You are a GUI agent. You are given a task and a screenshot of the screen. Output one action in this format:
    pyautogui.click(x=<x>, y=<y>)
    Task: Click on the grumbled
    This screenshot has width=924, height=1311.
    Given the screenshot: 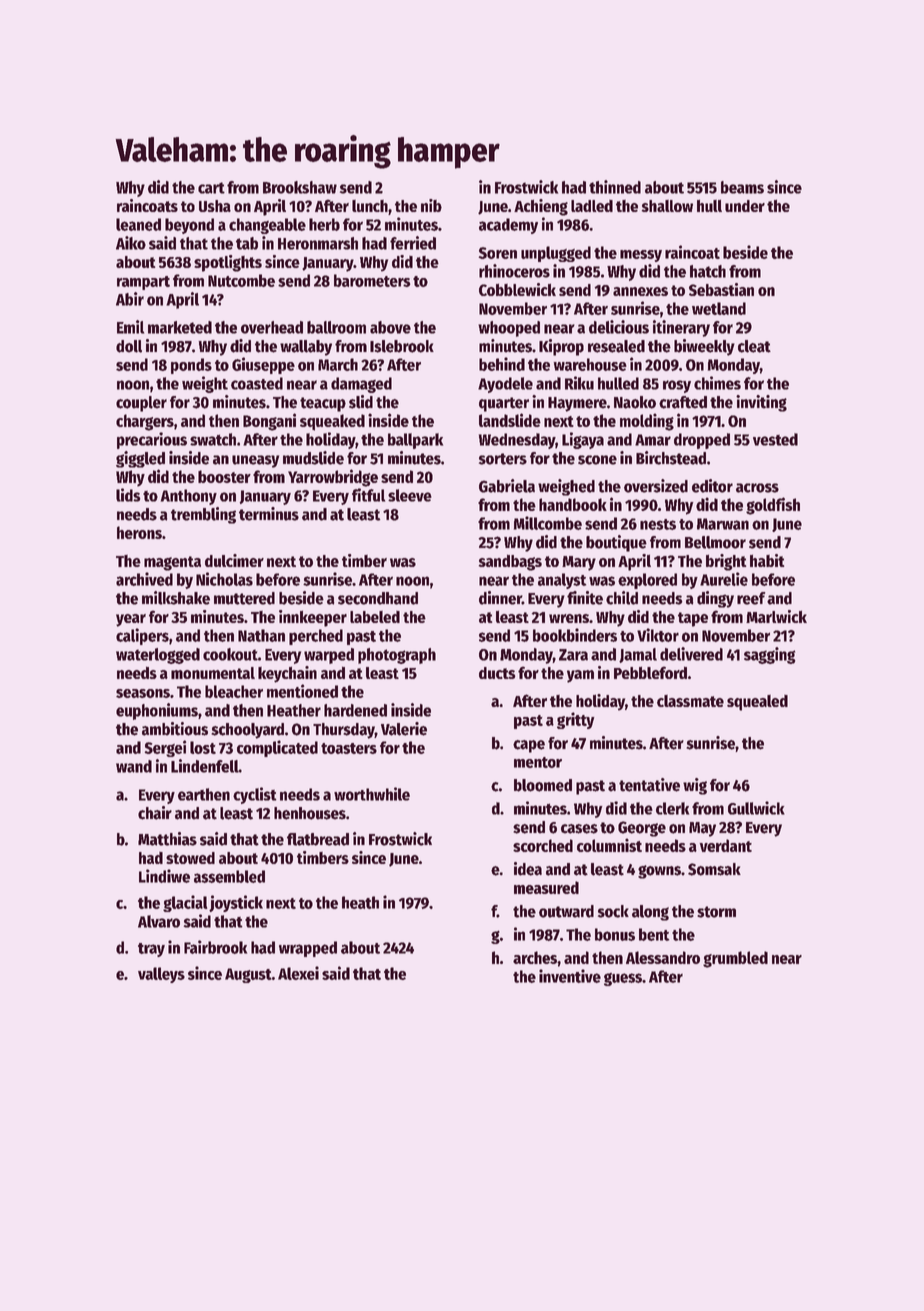 What is the action you would take?
    pyautogui.click(x=735, y=959)
